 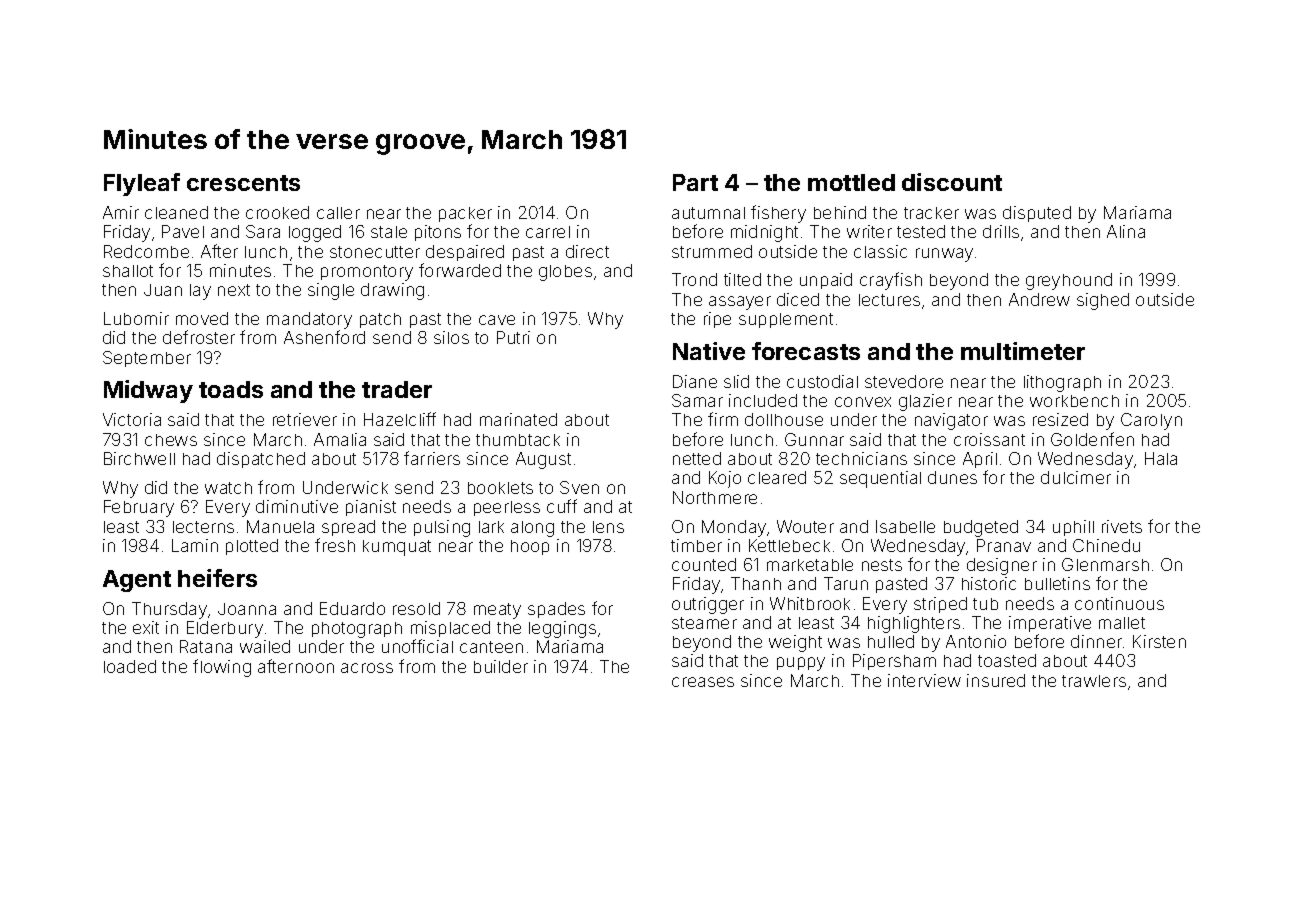 What do you see at coordinates (324, 337) in the screenshot?
I see `Ashenford` at bounding box center [324, 337].
